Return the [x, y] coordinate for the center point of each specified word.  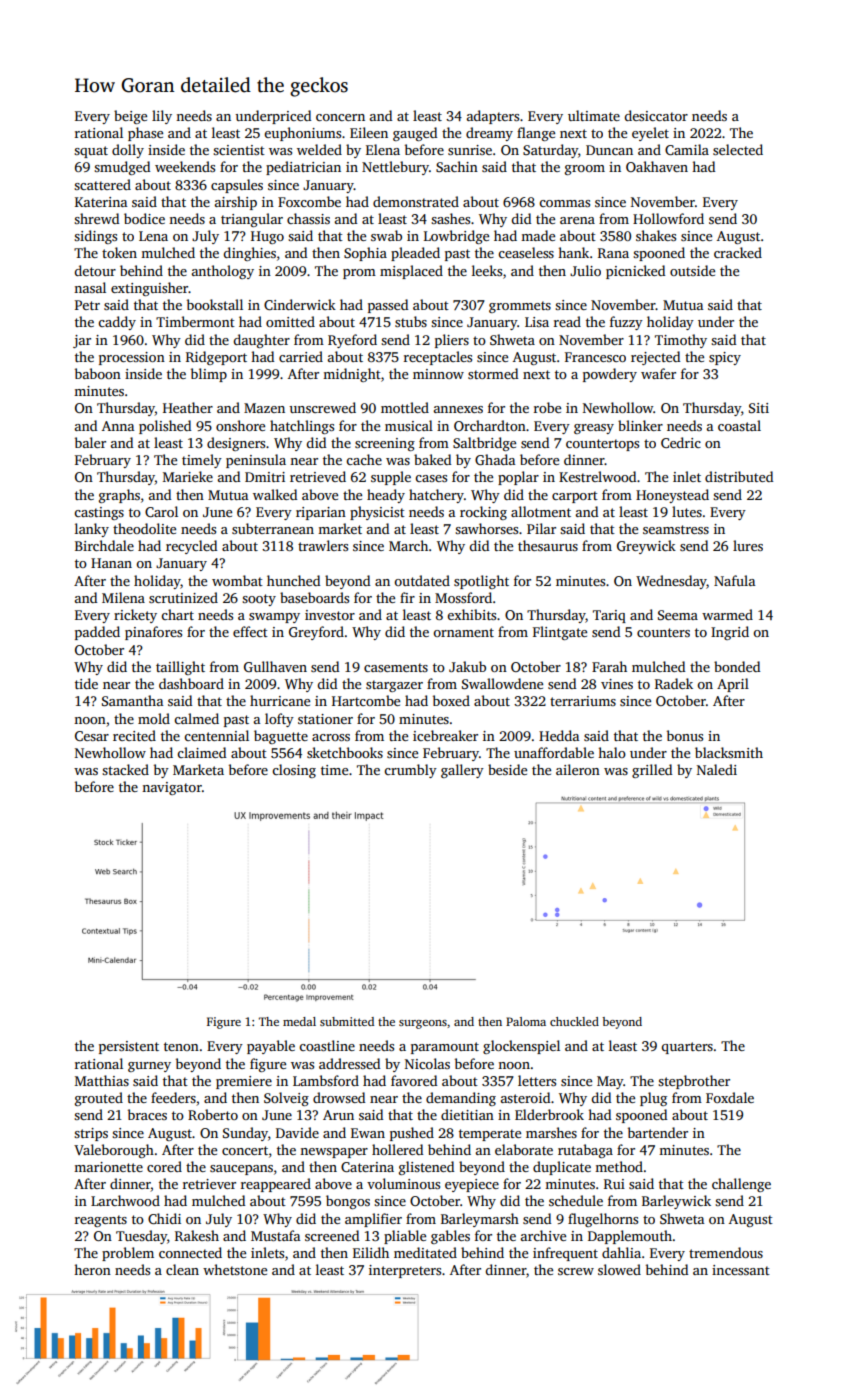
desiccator [656, 115]
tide [86, 683]
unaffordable [554, 752]
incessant [741, 1270]
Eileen [369, 132]
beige [130, 117]
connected [190, 1252]
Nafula [734, 580]
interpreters [405, 1271]
